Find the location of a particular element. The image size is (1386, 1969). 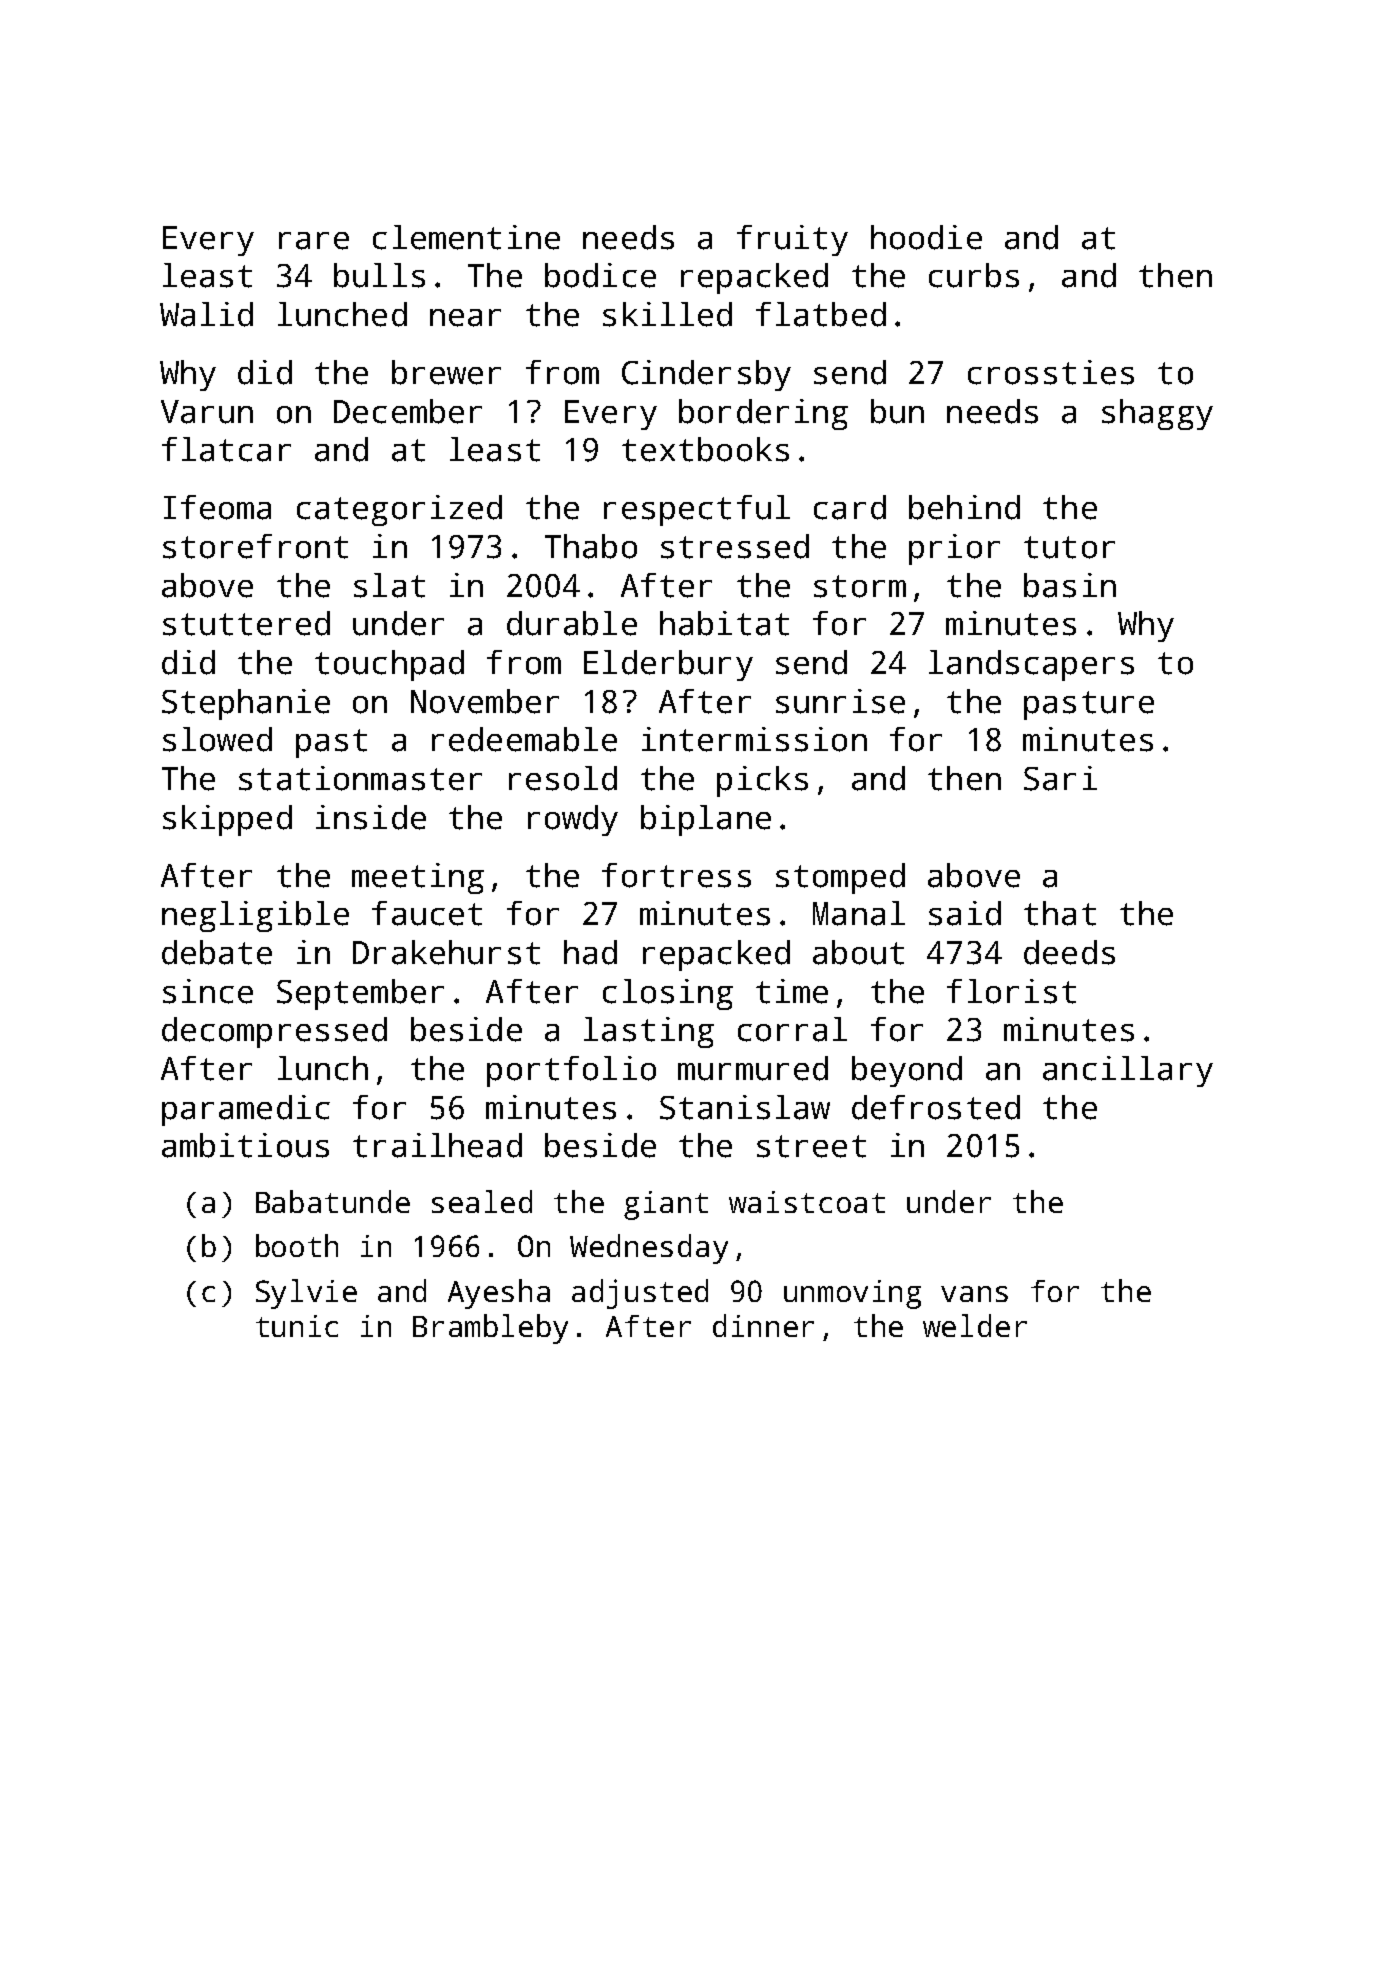

curbs is located at coordinates (974, 275).
